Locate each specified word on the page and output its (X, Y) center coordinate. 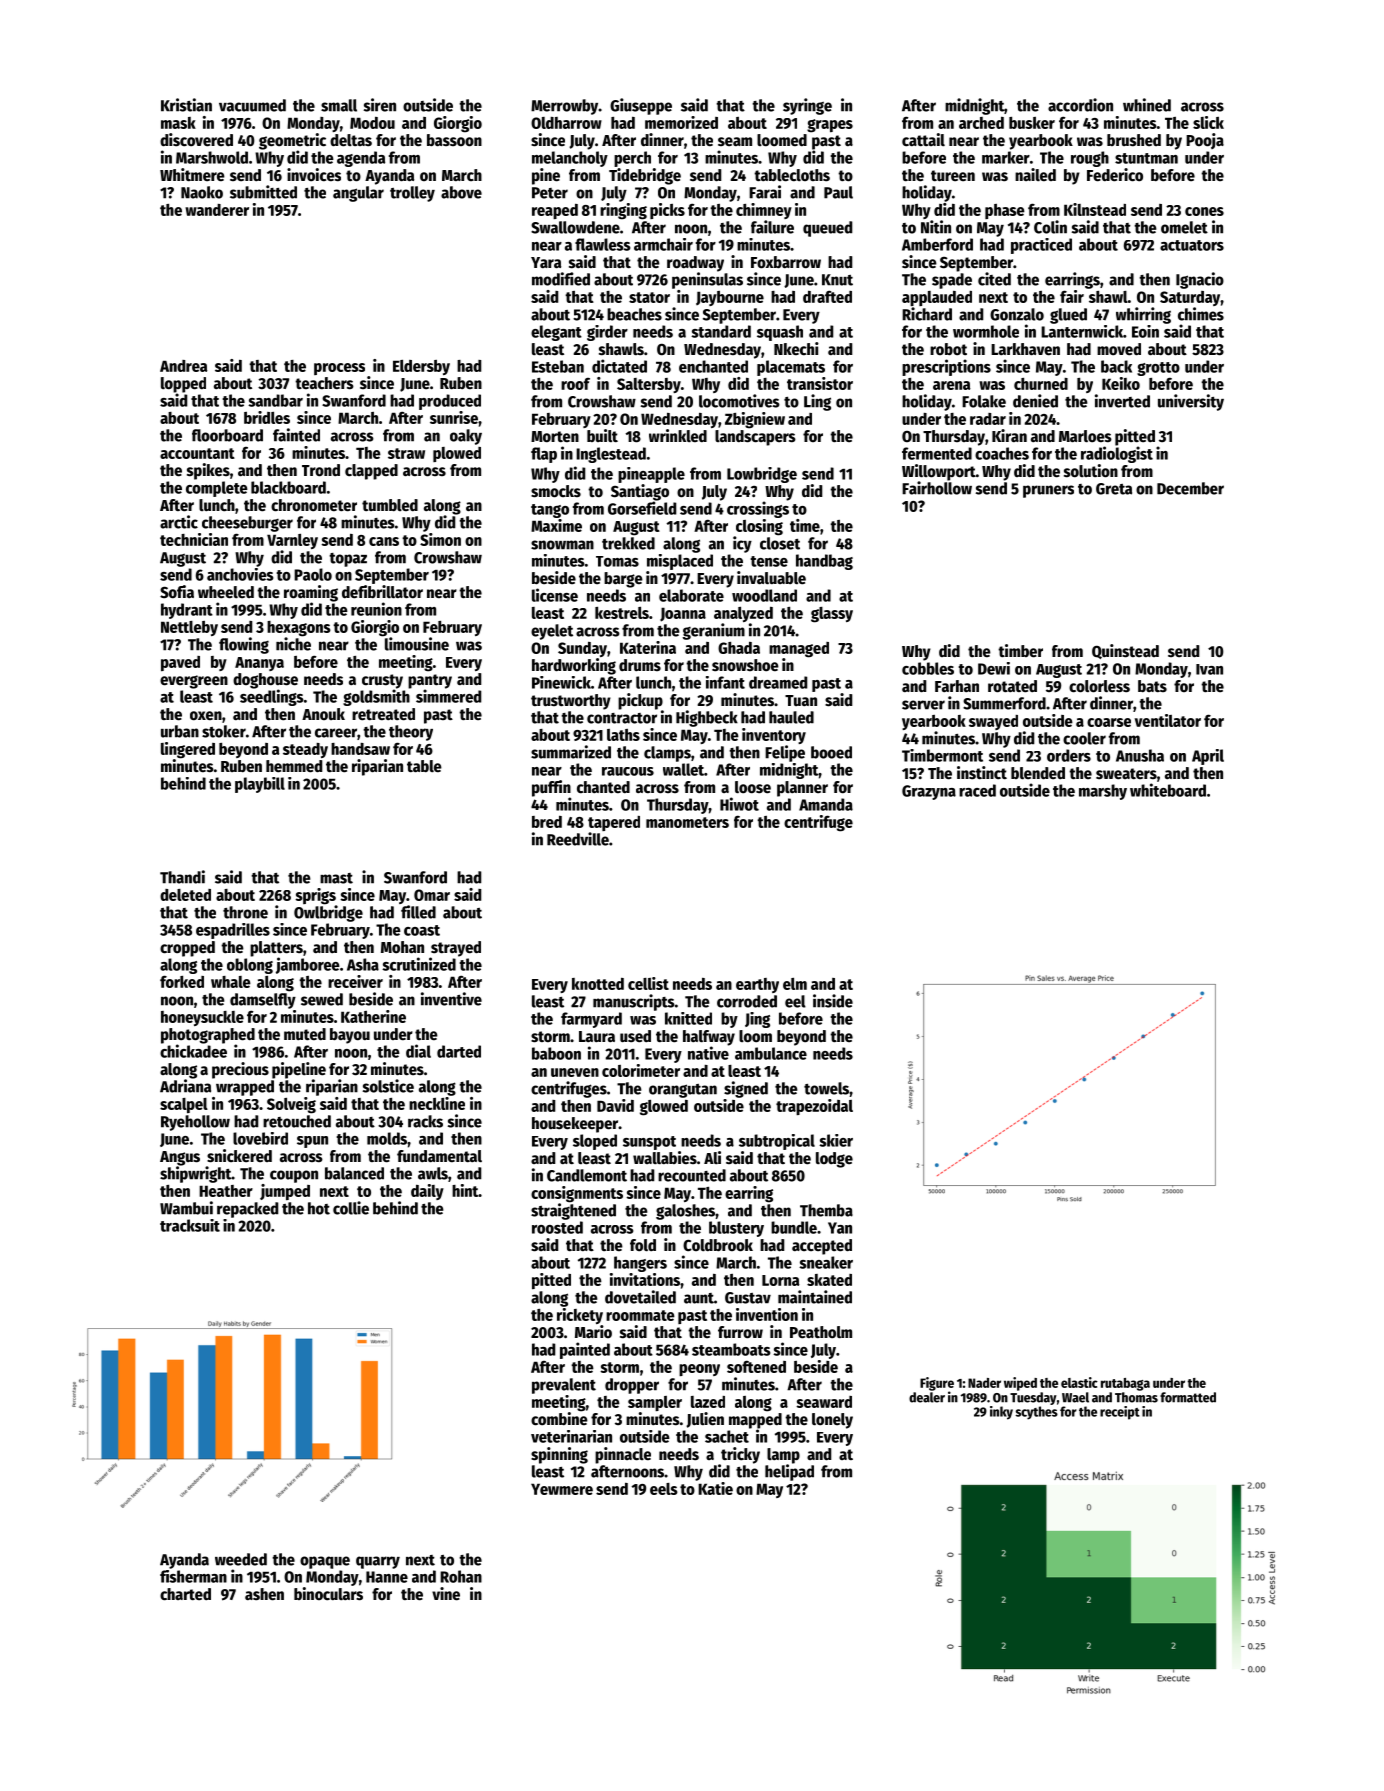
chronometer (314, 505)
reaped (555, 211)
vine (446, 1594)
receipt (1120, 1413)
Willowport (939, 472)
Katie (715, 1488)
